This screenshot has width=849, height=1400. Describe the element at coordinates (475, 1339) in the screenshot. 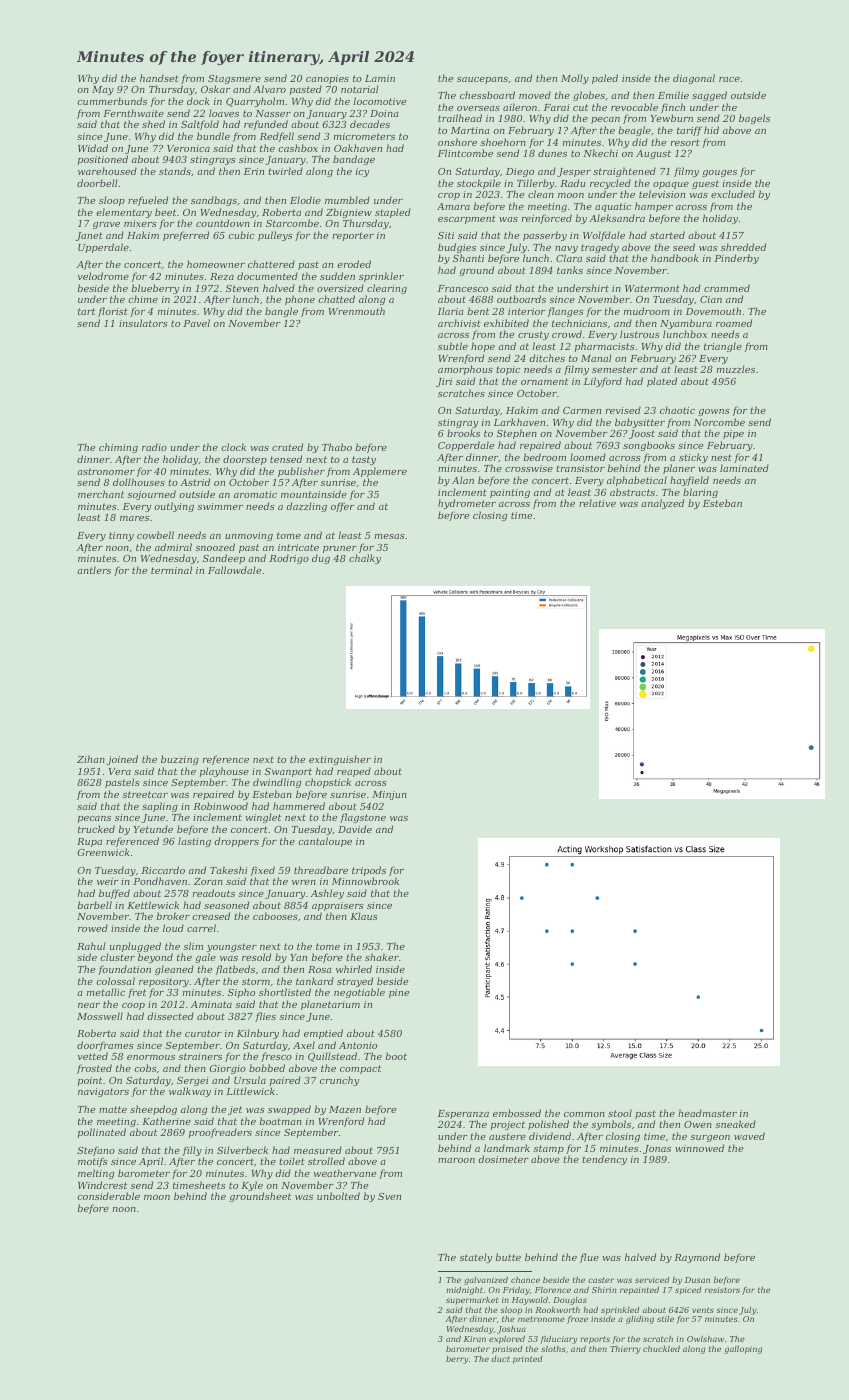

I see `Kiran` at that location.
